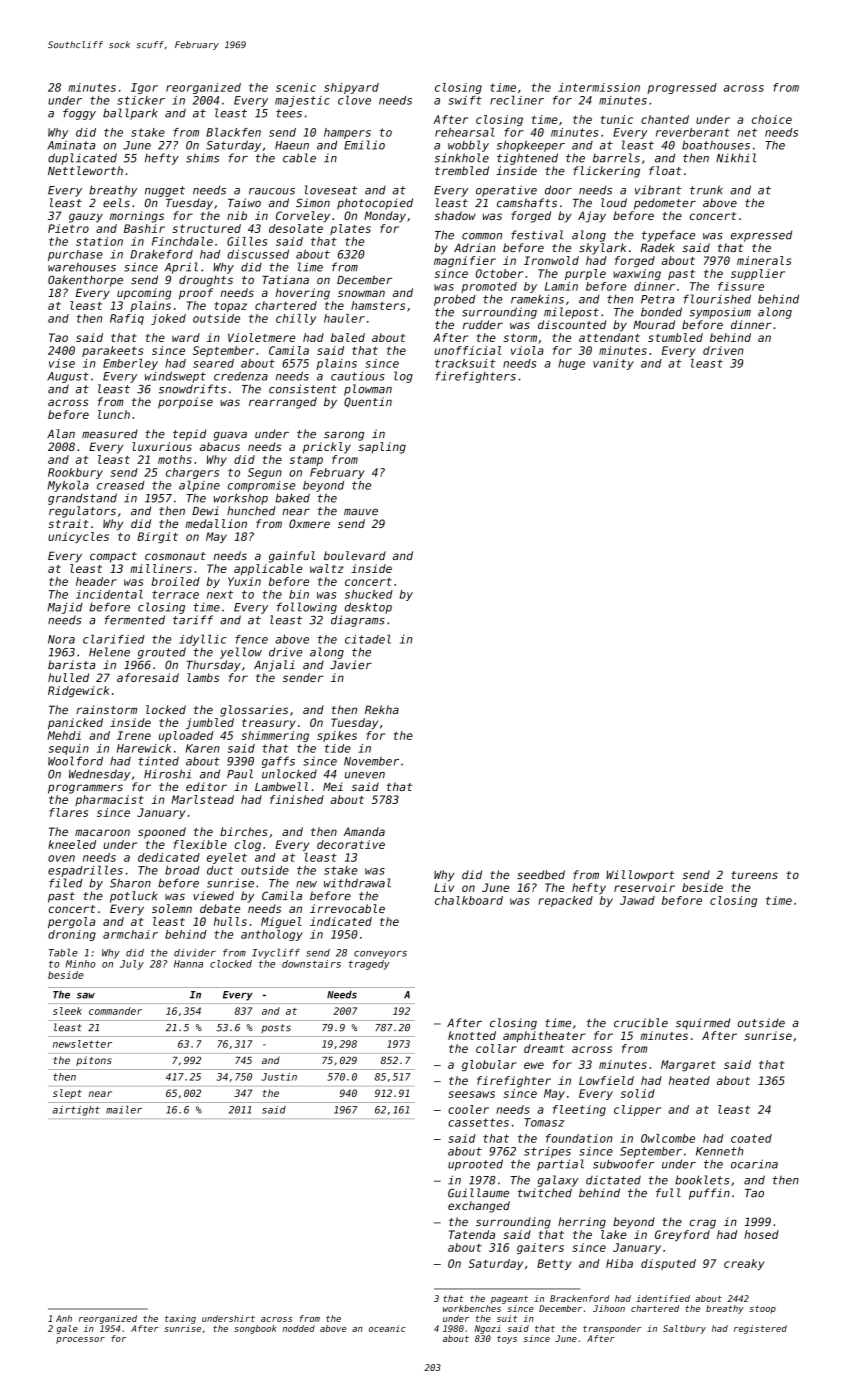 The image size is (849, 1400). What do you see at coordinates (537, 299) in the screenshot?
I see `ramekins` at bounding box center [537, 299].
